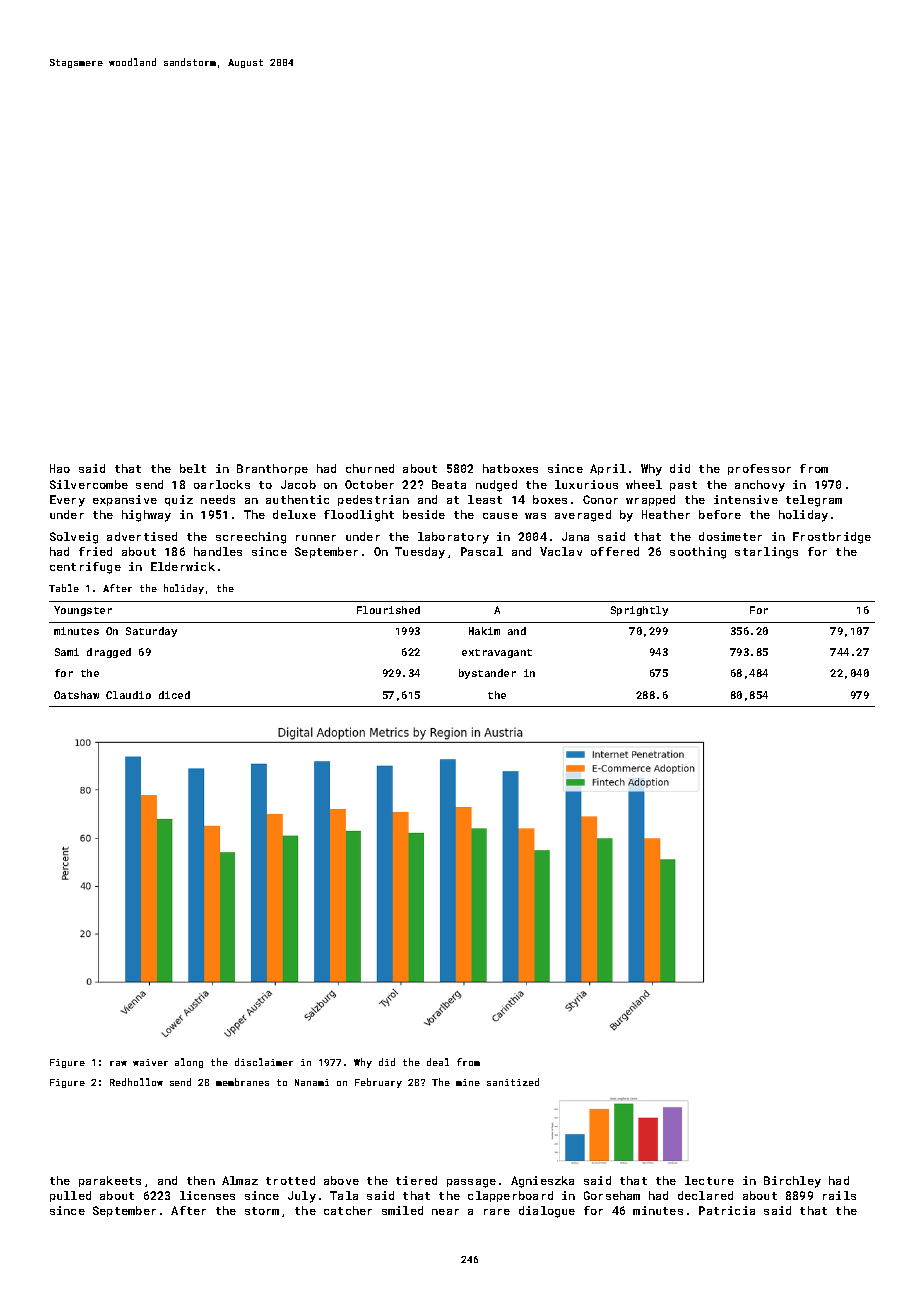 This screenshot has width=924, height=1308. What do you see at coordinates (174, 695) in the screenshot?
I see `diced` at bounding box center [174, 695].
